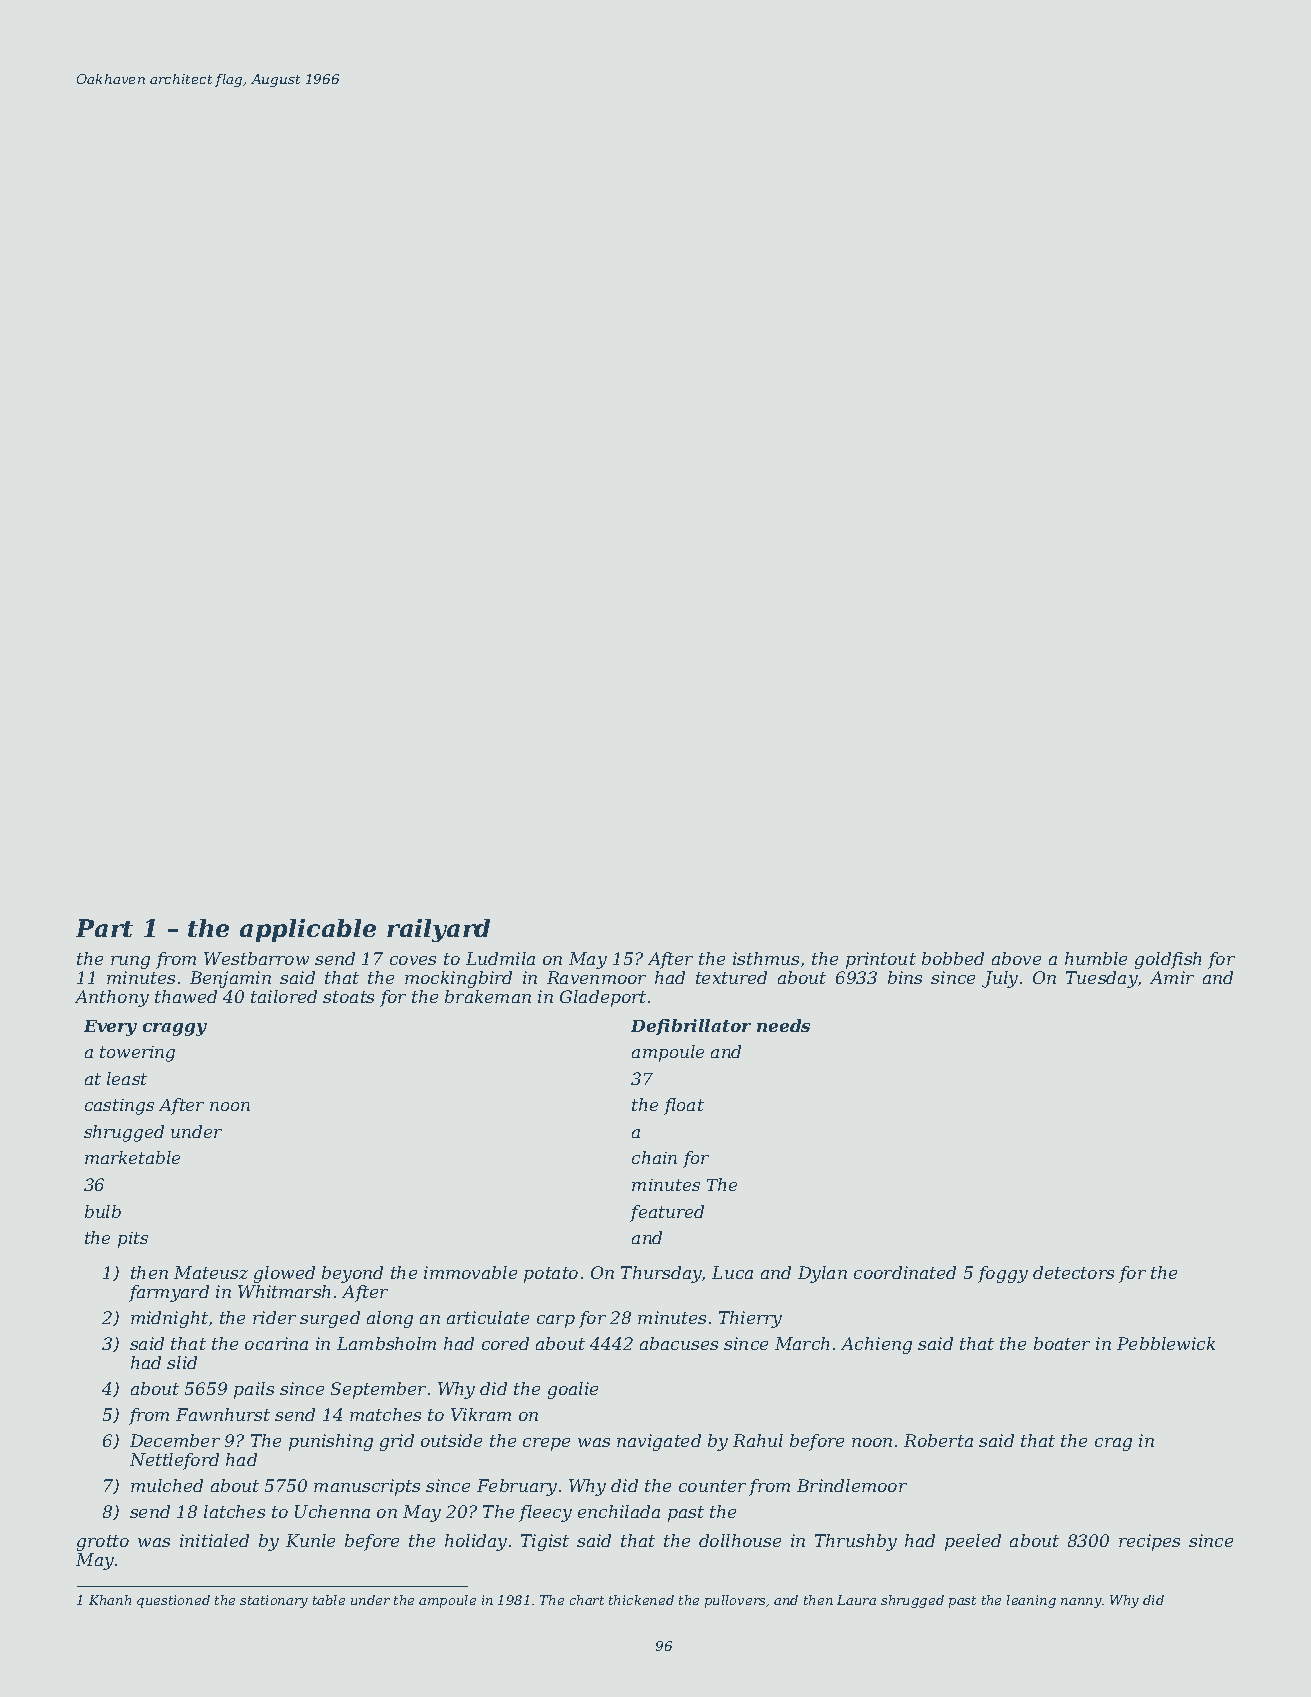 Image resolution: width=1311 pixels, height=1697 pixels. Describe the element at coordinates (1149, 1542) in the screenshot. I see `recipes` at that location.
